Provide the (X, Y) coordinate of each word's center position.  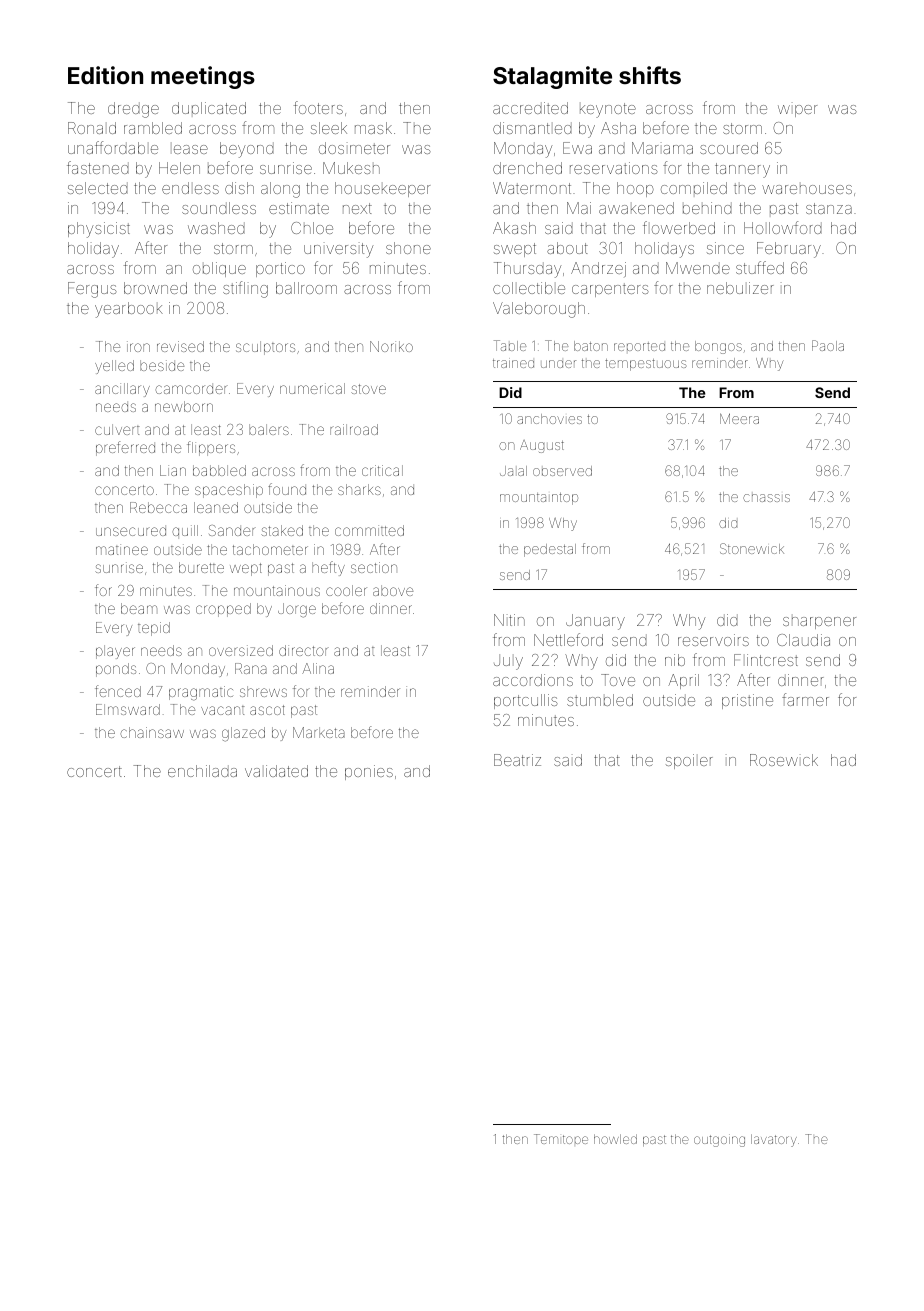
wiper (797, 111)
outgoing (719, 1140)
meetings (203, 77)
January (595, 622)
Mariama (662, 148)
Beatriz (517, 760)
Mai (579, 208)
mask (373, 128)
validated (276, 771)
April (683, 681)
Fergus (92, 290)
